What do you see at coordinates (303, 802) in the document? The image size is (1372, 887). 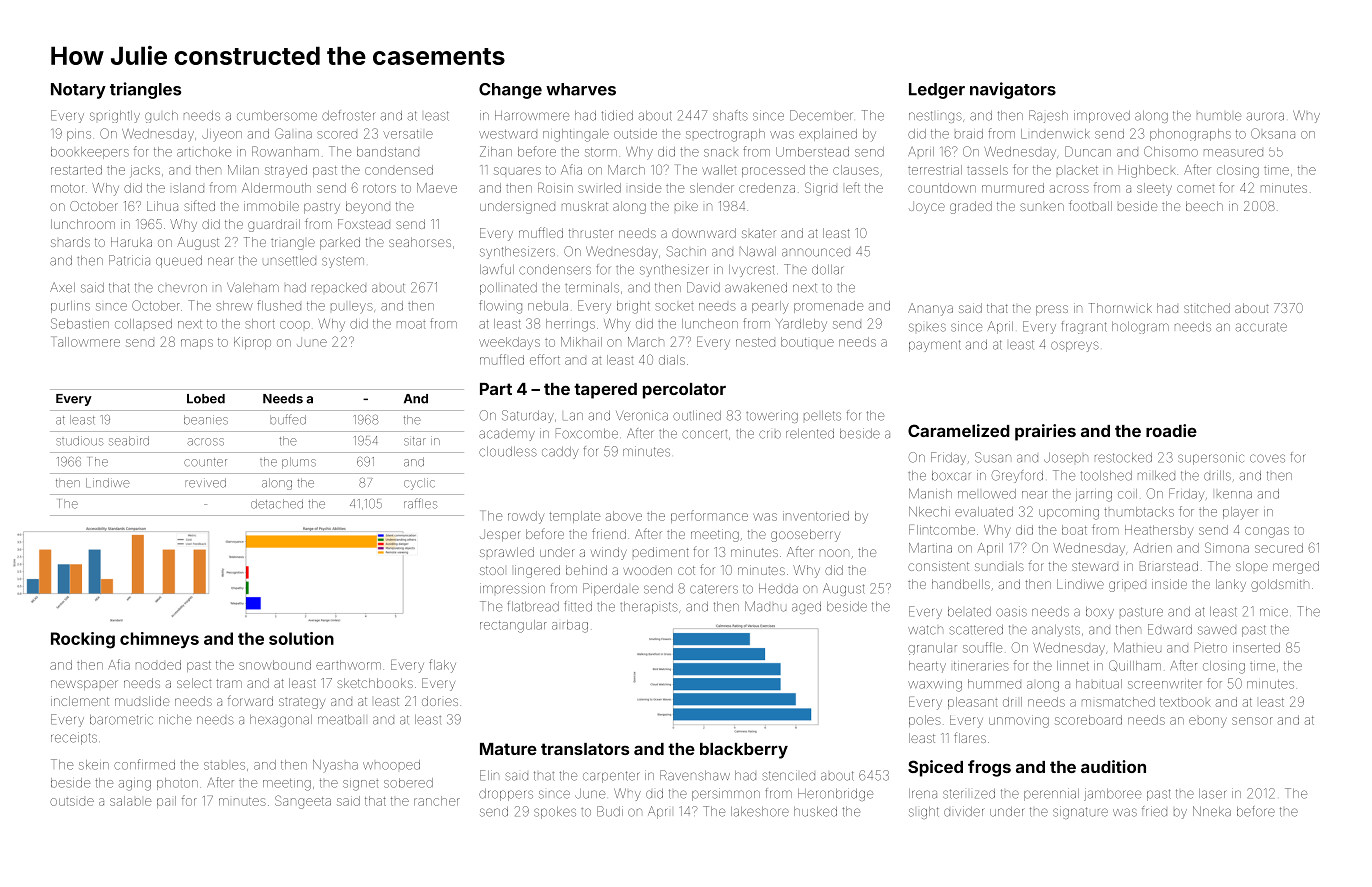 I see `Sangeeta` at bounding box center [303, 802].
